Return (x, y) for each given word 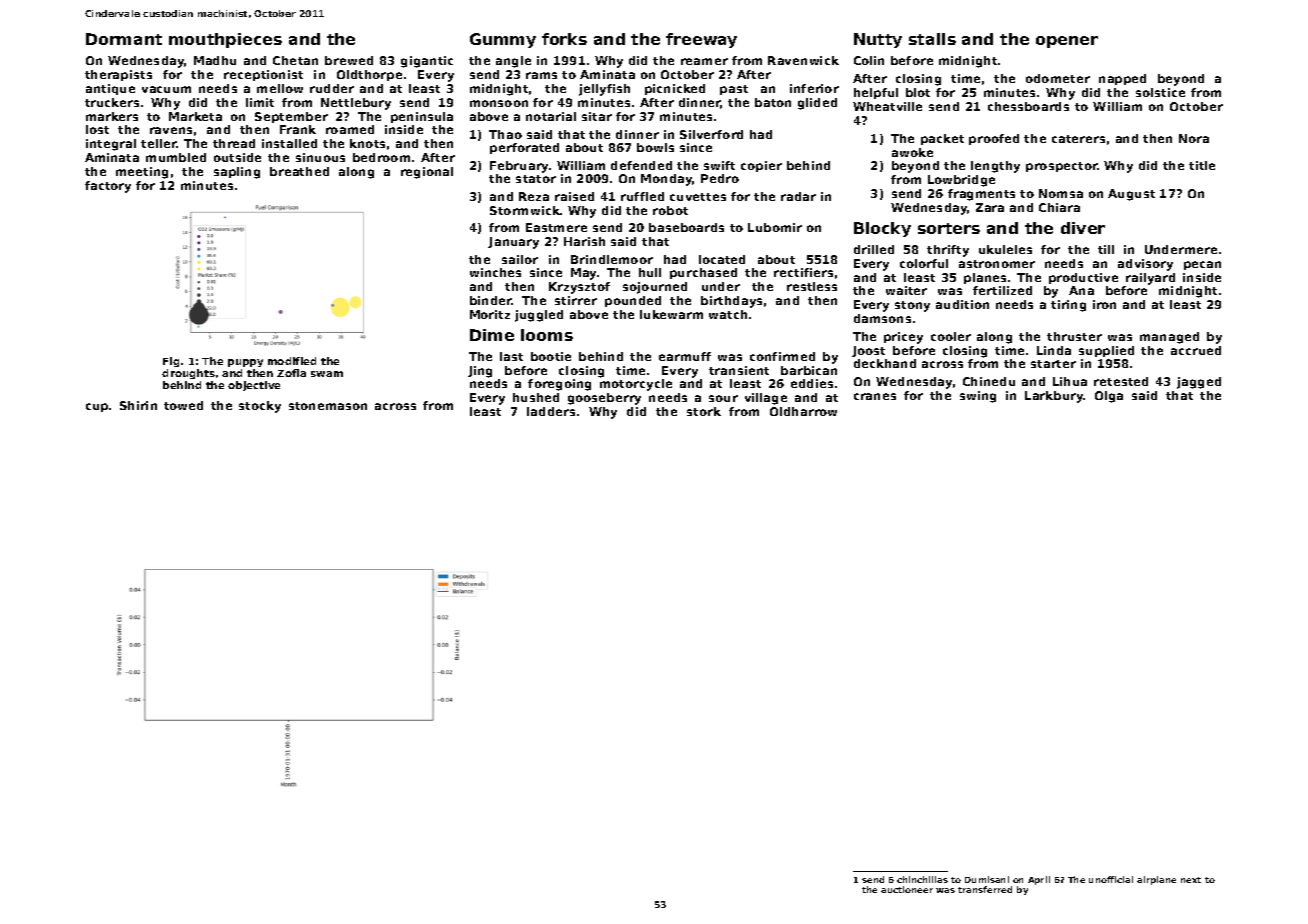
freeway (701, 40)
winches (495, 272)
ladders (551, 411)
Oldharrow (803, 411)
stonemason (328, 406)
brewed (349, 60)
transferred (985, 889)
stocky (260, 407)
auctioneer (907, 889)
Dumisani (987, 879)
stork (704, 411)
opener (1067, 42)
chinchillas (922, 879)
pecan (1202, 265)
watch (728, 314)
